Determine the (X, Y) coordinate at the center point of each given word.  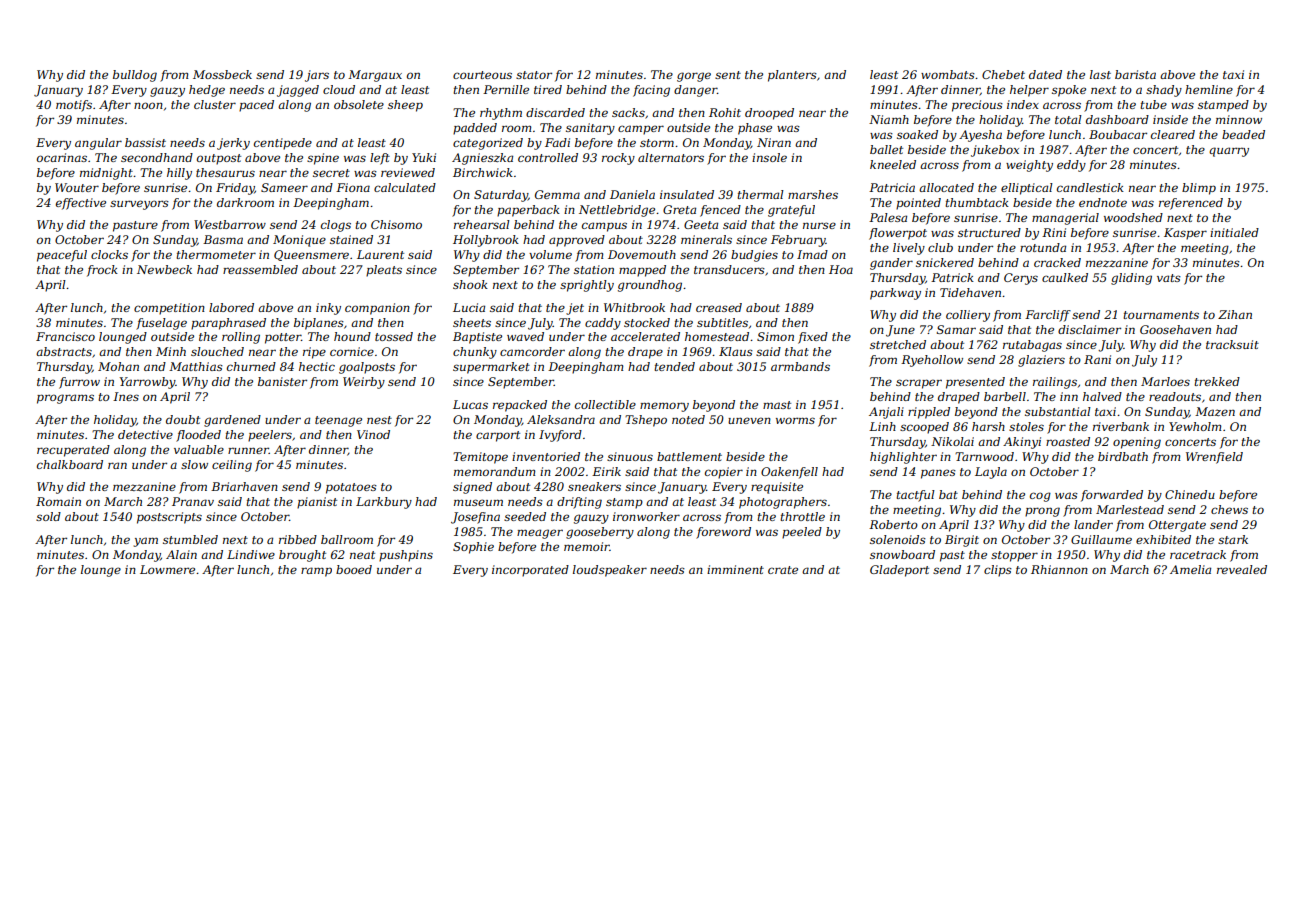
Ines (126, 396)
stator (534, 75)
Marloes (1165, 381)
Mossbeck (222, 74)
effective (81, 204)
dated (1045, 74)
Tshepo (646, 421)
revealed (1242, 569)
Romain (58, 501)
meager (540, 534)
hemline (1209, 89)
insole (769, 157)
